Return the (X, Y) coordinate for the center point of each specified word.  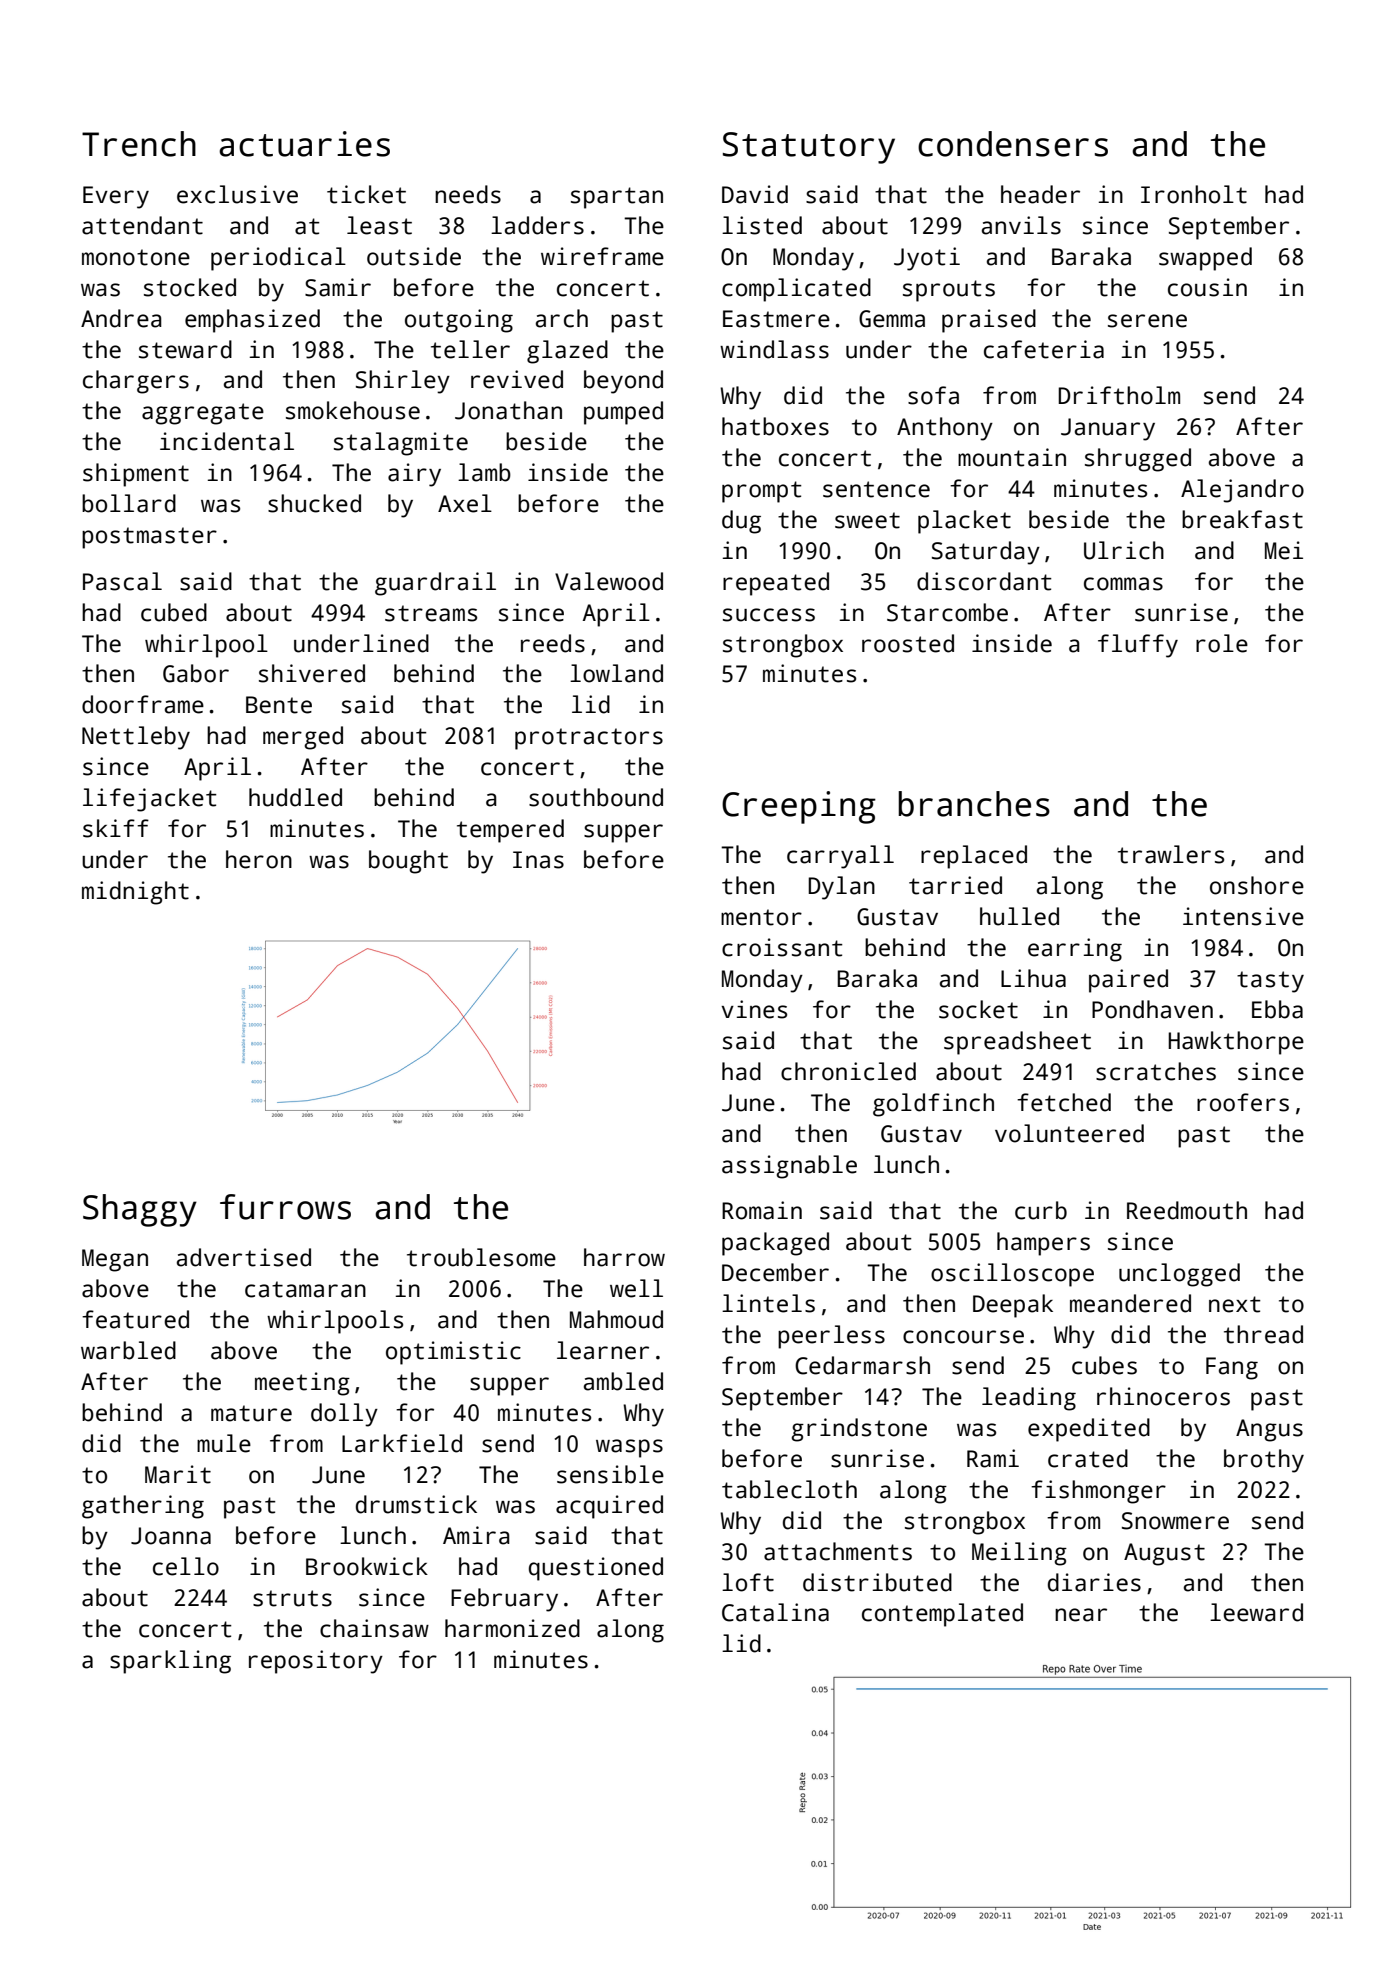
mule (224, 1443)
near (1081, 1615)
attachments (838, 1551)
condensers (1013, 144)
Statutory (809, 148)
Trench (139, 144)
